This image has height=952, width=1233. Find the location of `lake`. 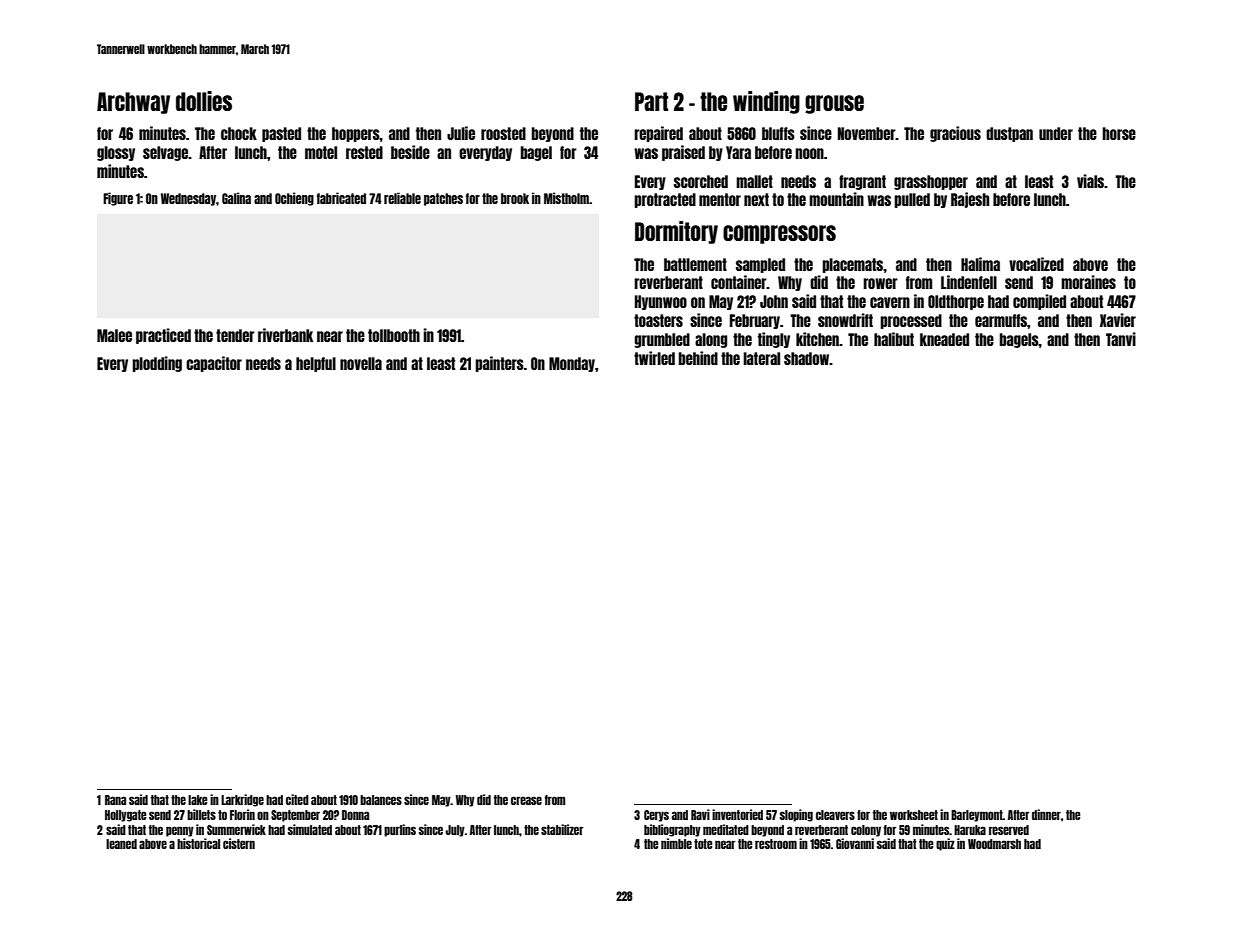

lake is located at coordinates (198, 800).
